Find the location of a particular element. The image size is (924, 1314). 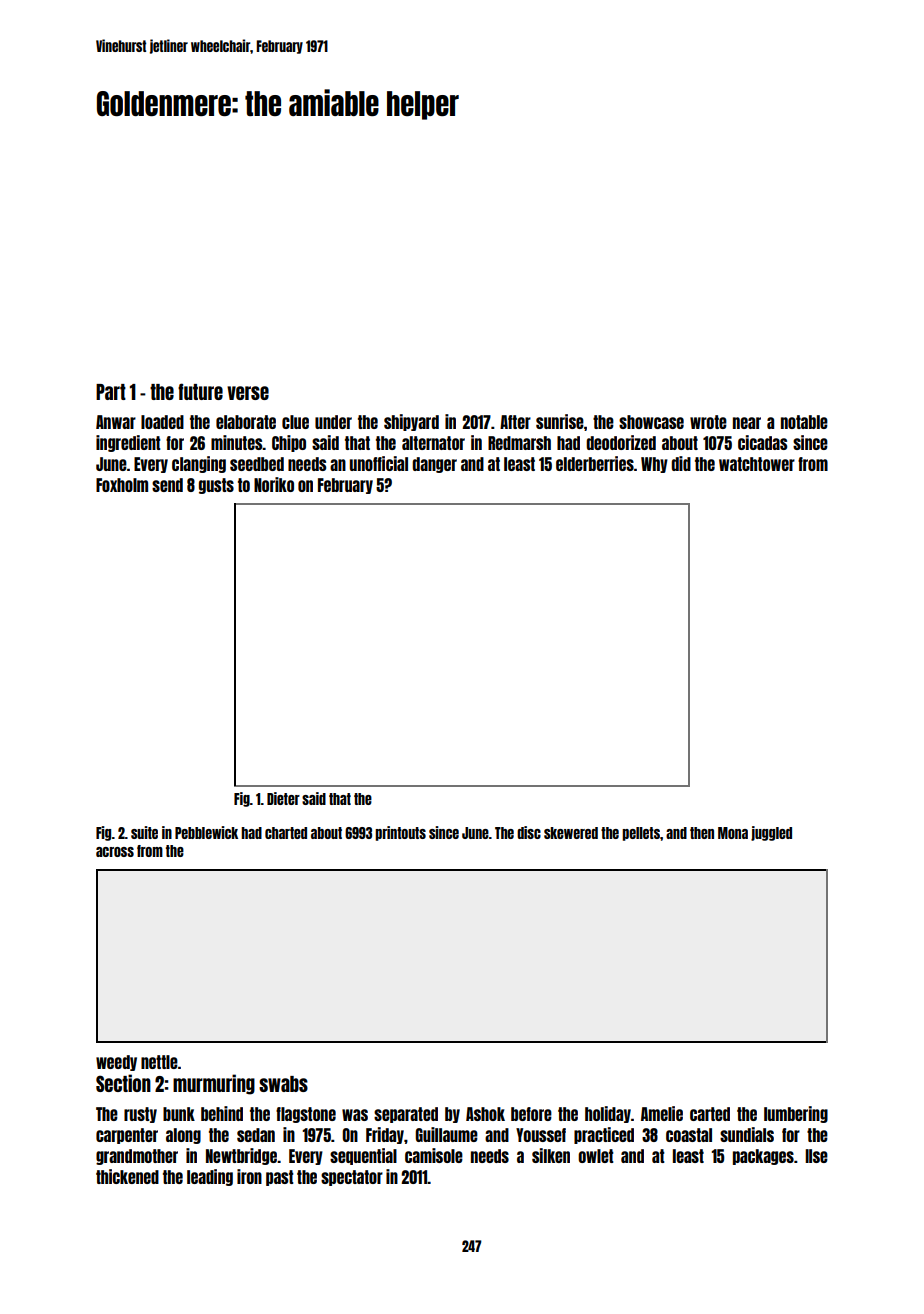

watchtower is located at coordinates (757, 464).
